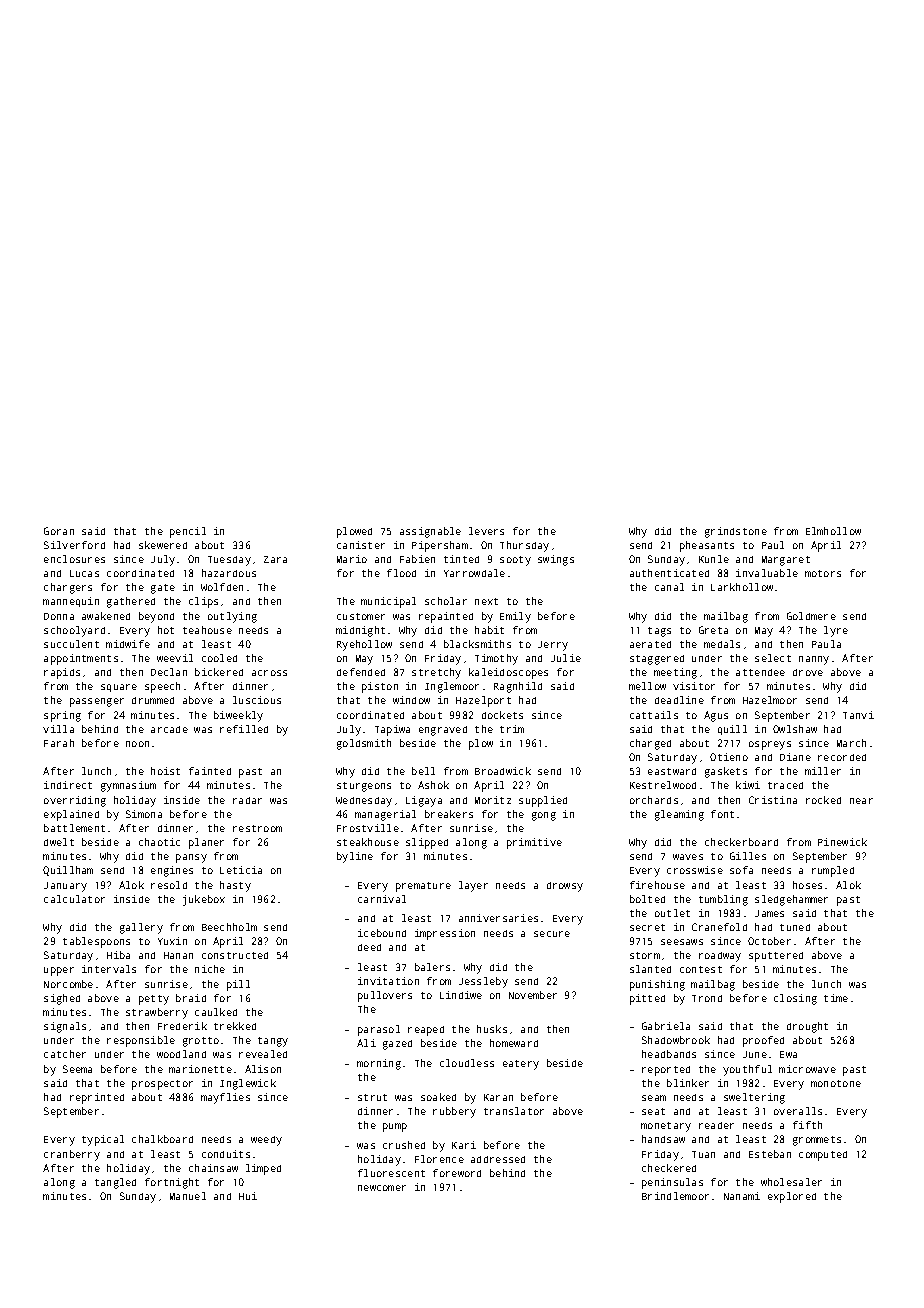 The width and height of the image is (924, 1308). Describe the element at coordinates (524, 546) in the image. I see `Thursday` at that location.
